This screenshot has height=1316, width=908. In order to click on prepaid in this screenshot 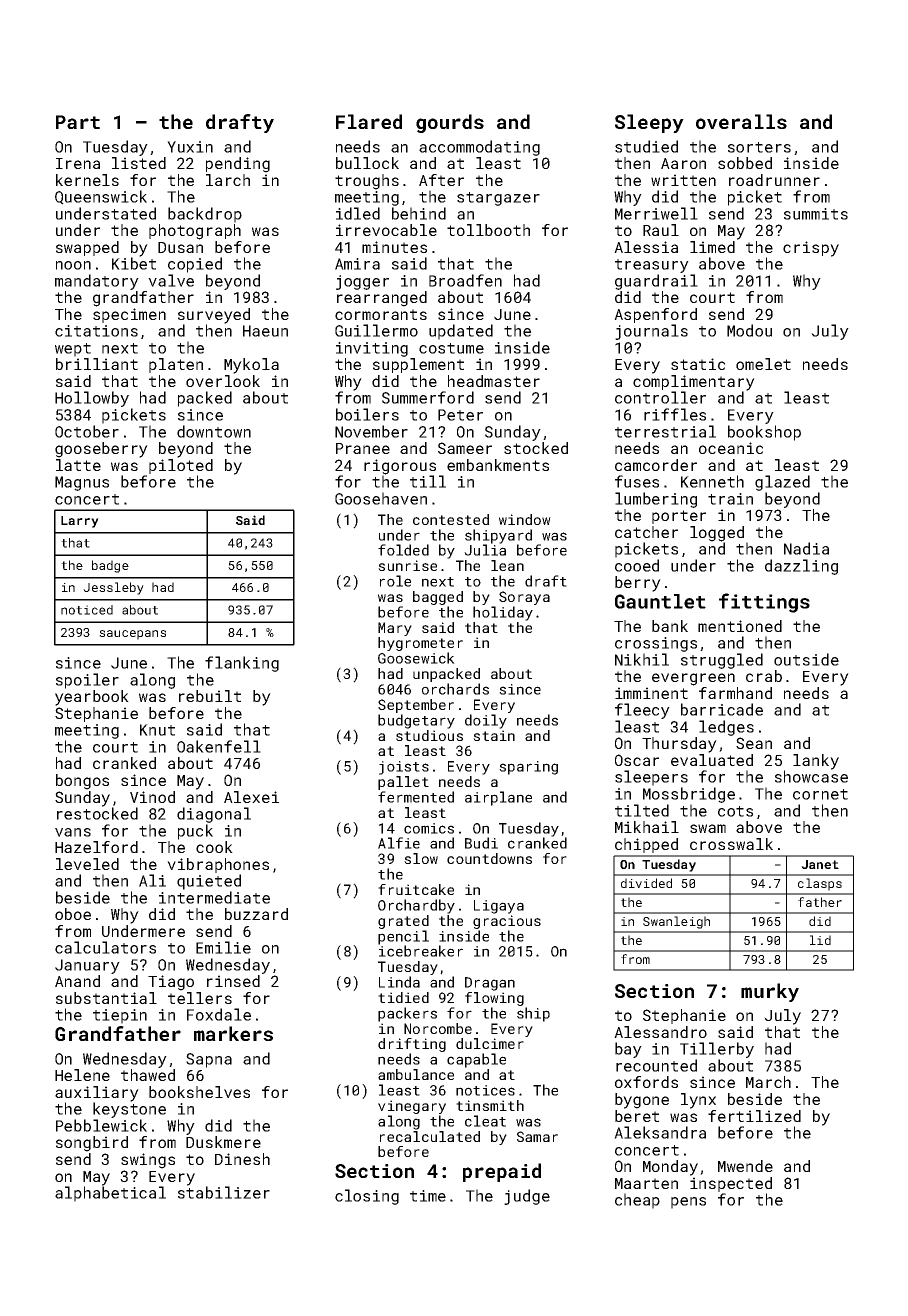, I will do `click(502, 1172)`.
